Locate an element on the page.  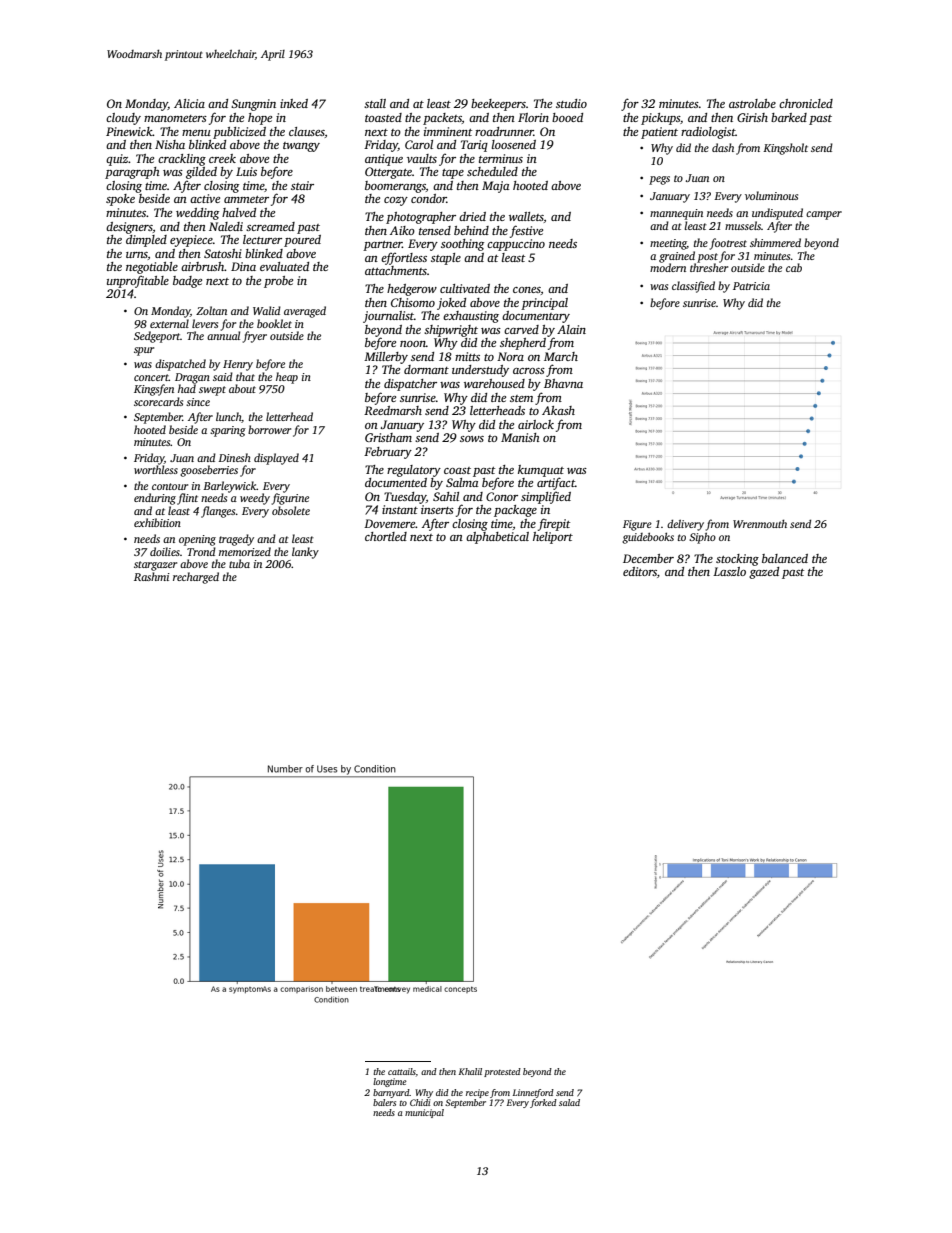
salad is located at coordinates (569, 1102).
